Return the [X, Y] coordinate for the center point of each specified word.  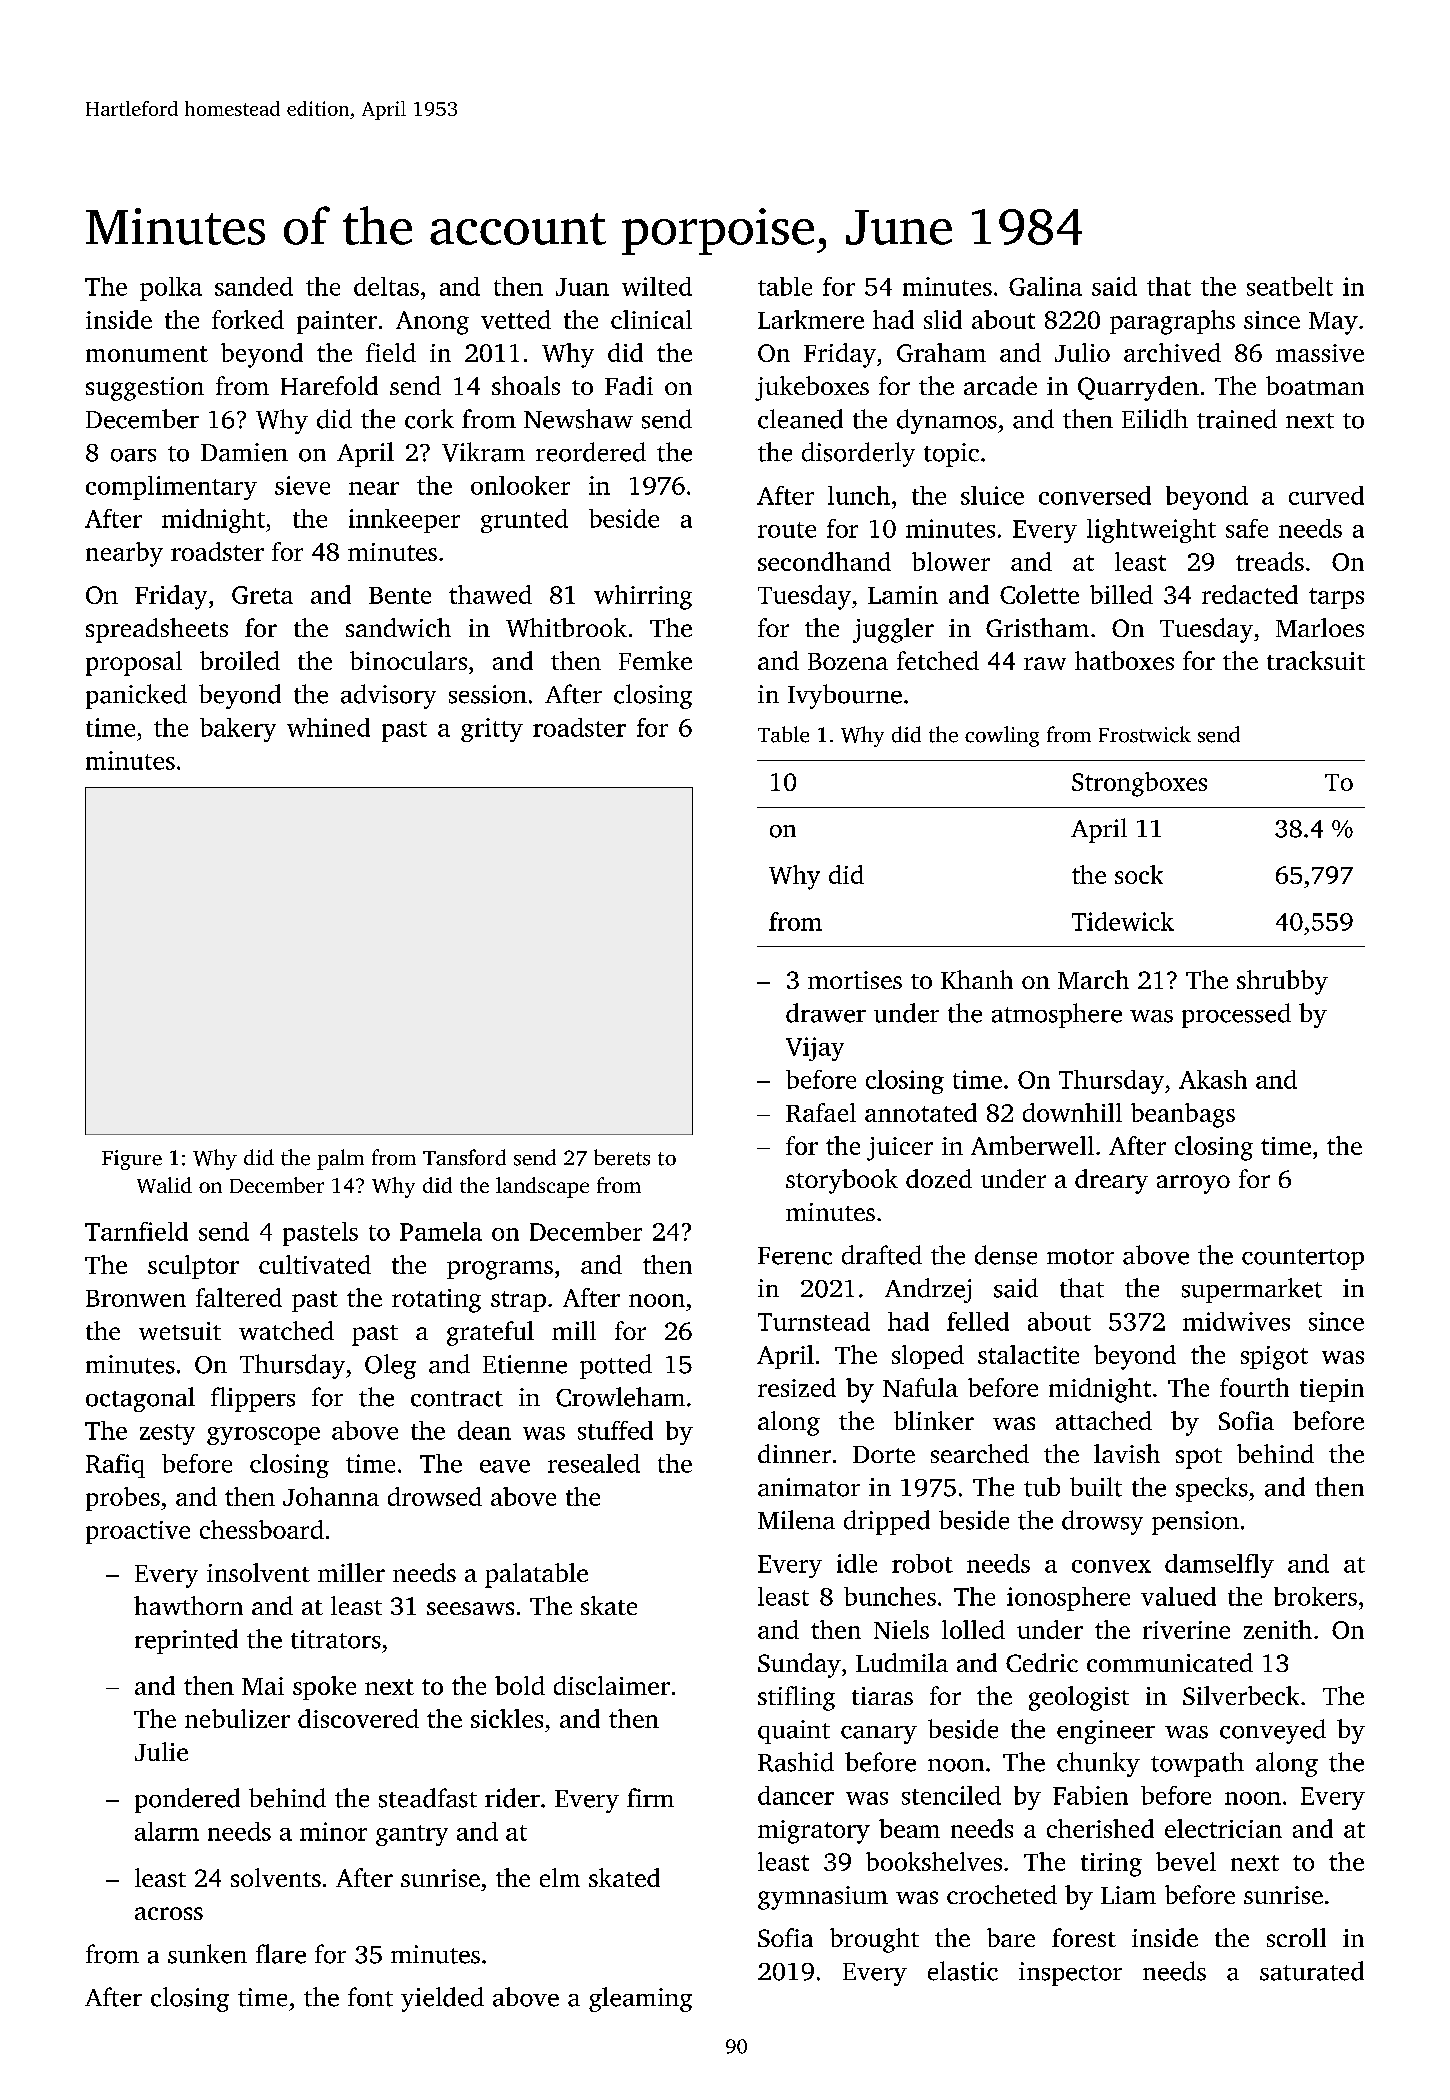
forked [248, 319]
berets [622, 1157]
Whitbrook [566, 627]
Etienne [525, 1364]
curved [1326, 495]
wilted [657, 286]
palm [340, 1159]
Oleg [390, 1366]
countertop [1303, 1259]
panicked [136, 696]
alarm [167, 1831]
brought [874, 1940]
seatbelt [1290, 286]
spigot [1274, 1358]
